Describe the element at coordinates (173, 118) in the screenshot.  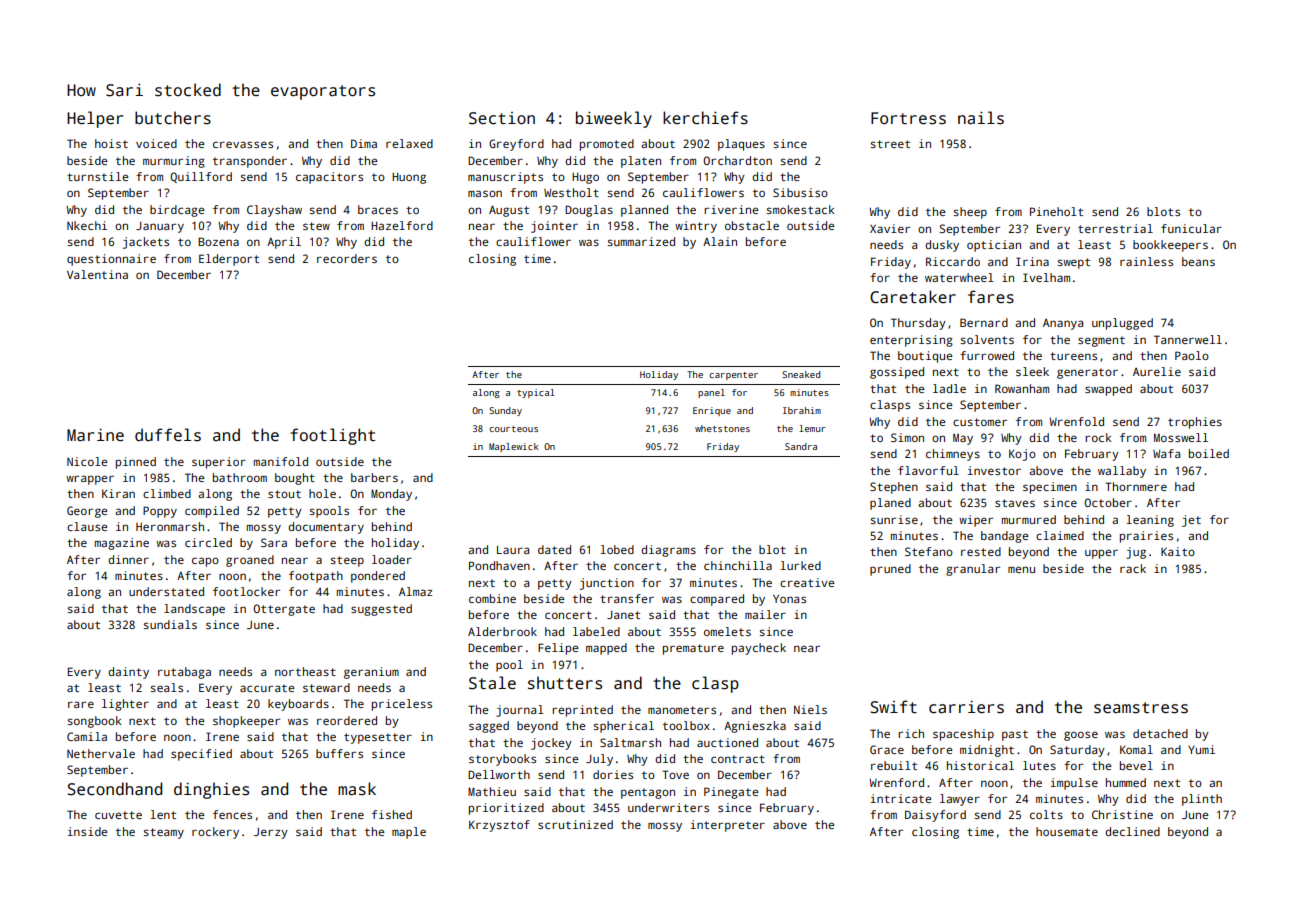
I see `butchers` at that location.
